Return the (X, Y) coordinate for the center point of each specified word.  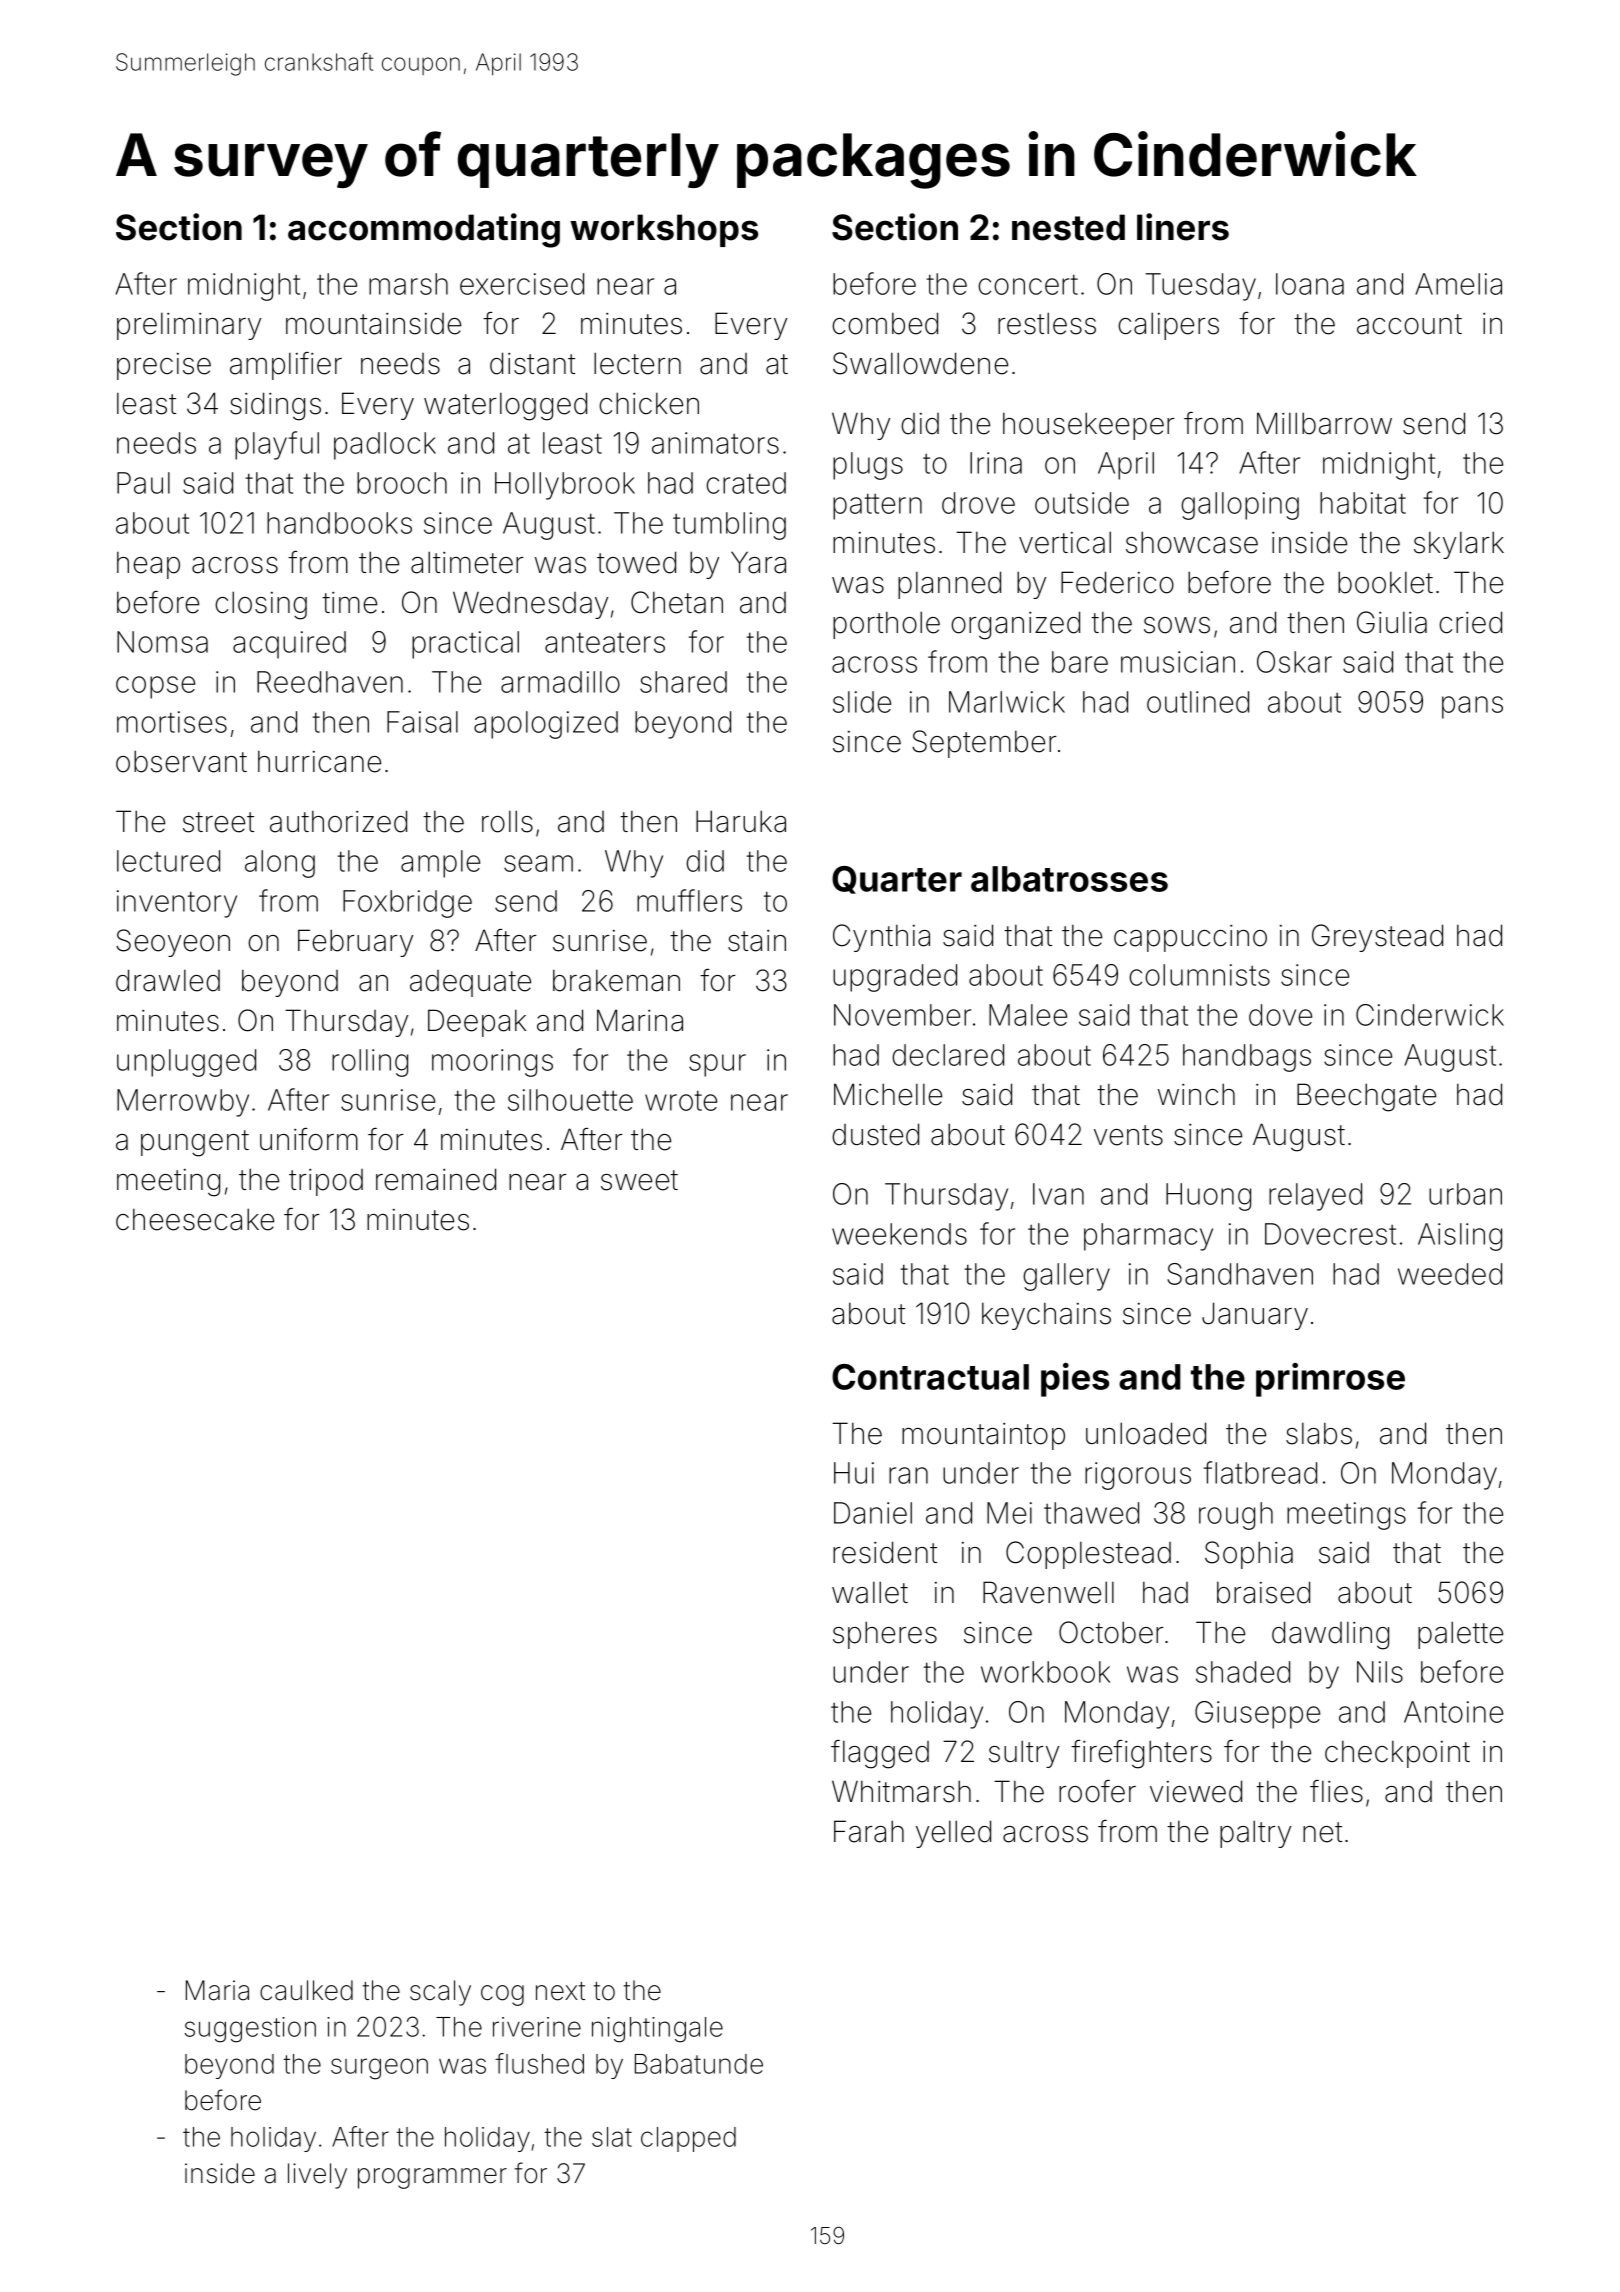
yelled (953, 1834)
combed (885, 323)
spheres (885, 1635)
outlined (1198, 702)
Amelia (1458, 284)
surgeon (379, 2069)
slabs (1319, 1434)
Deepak (477, 1023)
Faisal (422, 722)
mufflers (689, 900)
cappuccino (1190, 938)
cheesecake (195, 1219)
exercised (522, 284)
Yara (758, 562)
